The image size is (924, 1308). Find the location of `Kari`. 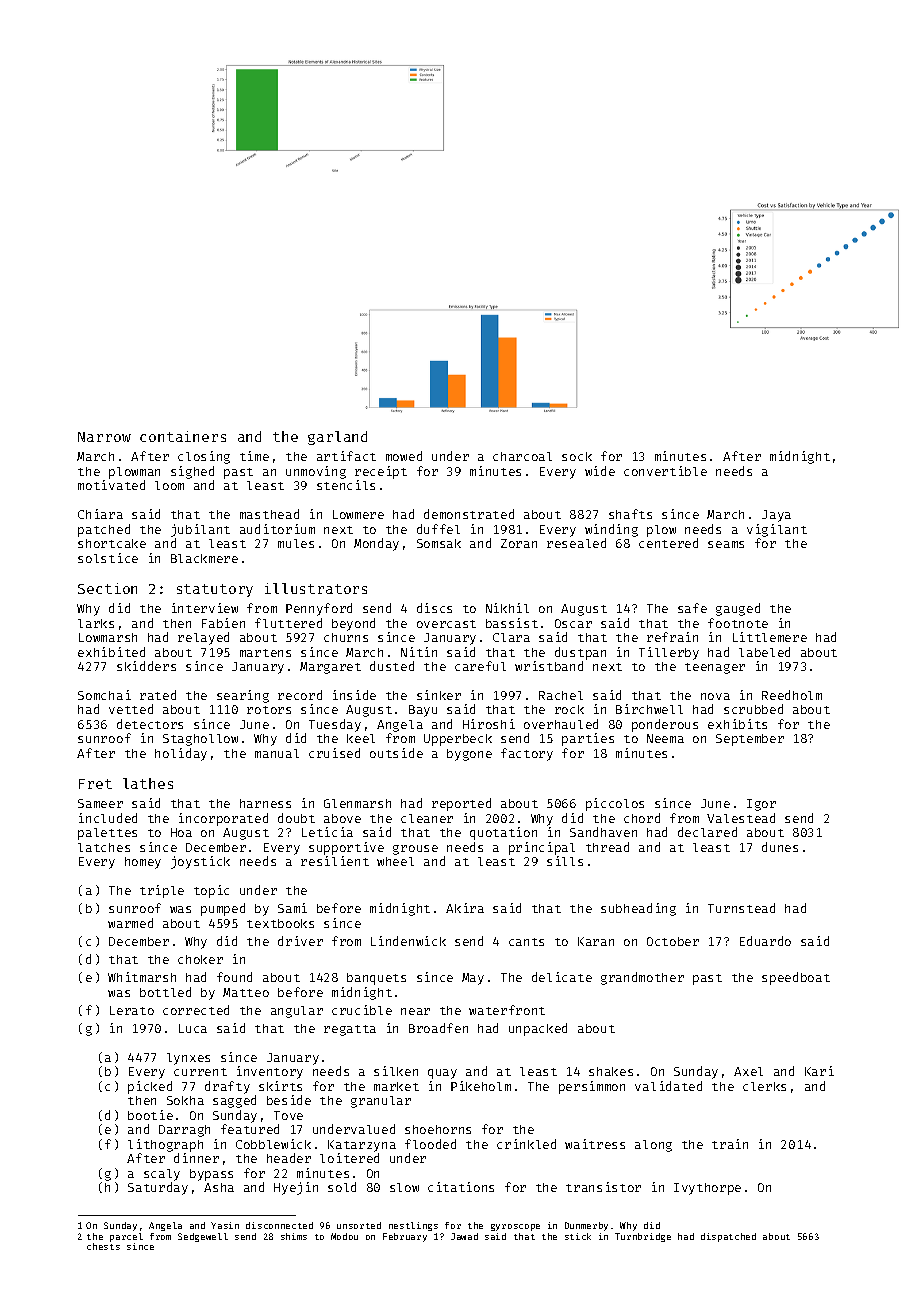

Kari is located at coordinates (819, 1071).
